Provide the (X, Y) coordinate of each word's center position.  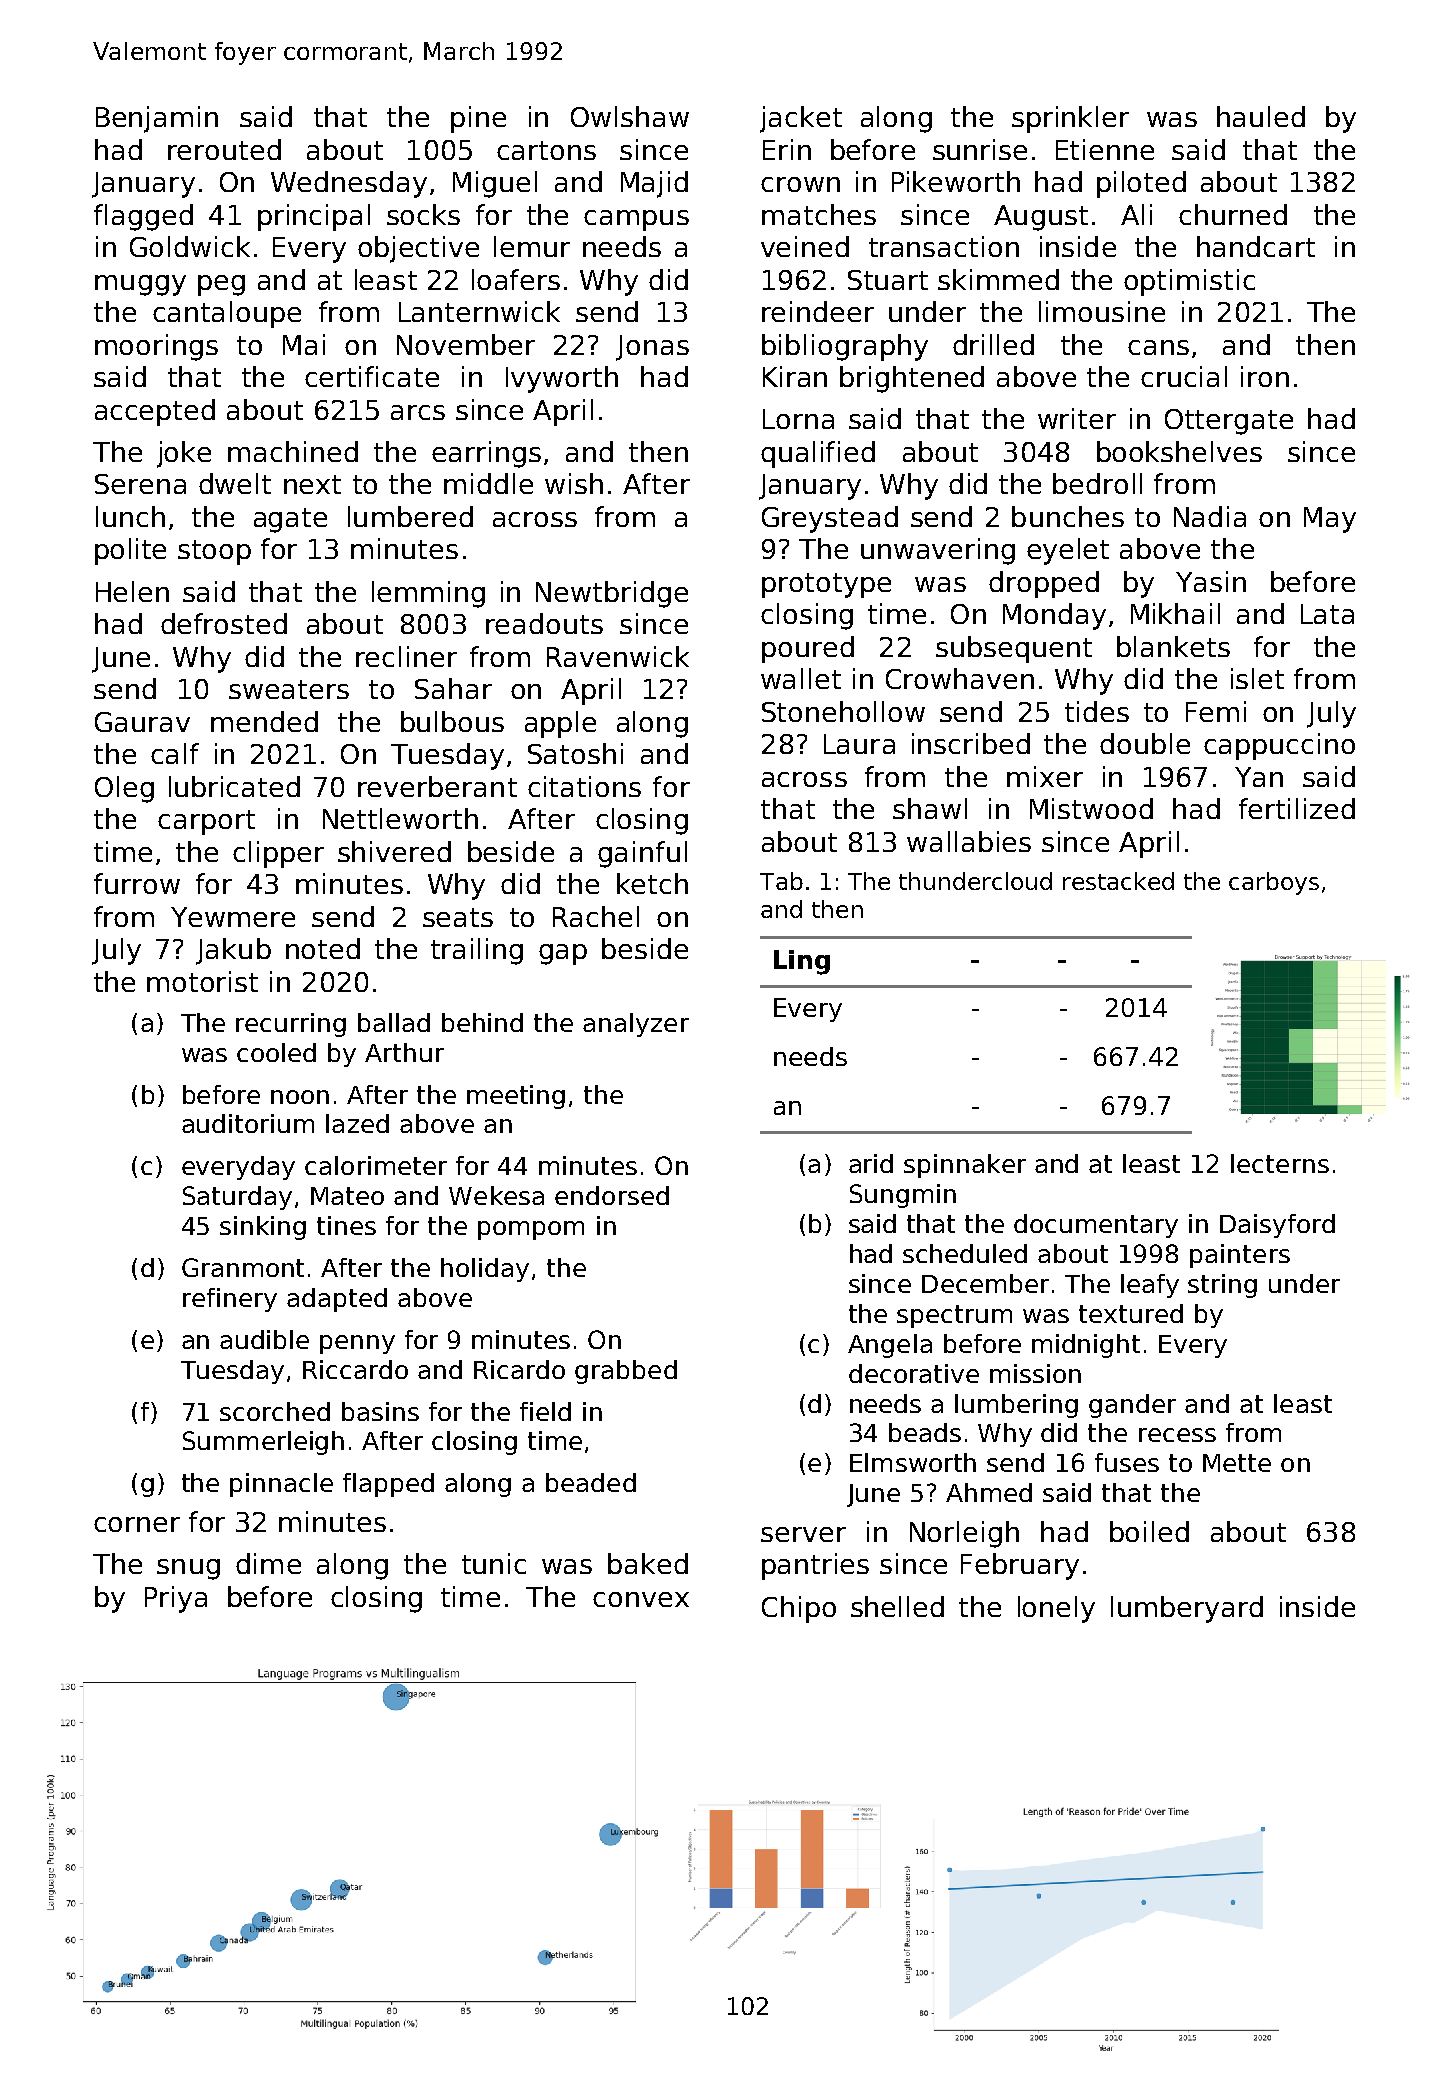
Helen (132, 591)
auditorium (248, 1123)
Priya (176, 1599)
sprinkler (1070, 119)
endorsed (612, 1195)
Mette (1237, 1463)
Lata (1327, 614)
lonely (1056, 1609)
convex (641, 1599)
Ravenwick (618, 656)
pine (478, 119)
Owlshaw (630, 116)
